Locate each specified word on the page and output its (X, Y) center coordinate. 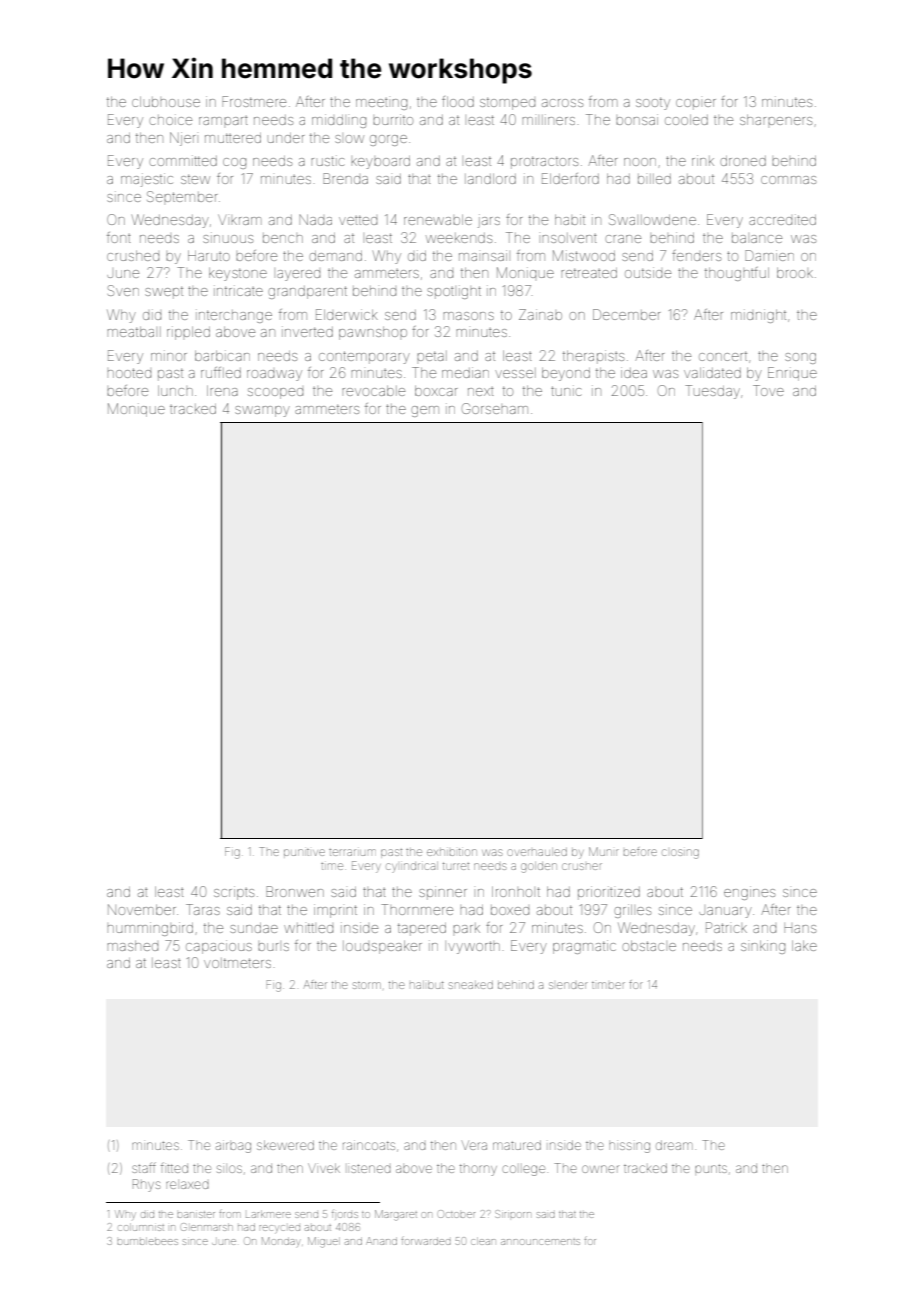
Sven (123, 290)
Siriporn (513, 1214)
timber (608, 985)
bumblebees (147, 1241)
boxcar (436, 391)
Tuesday (712, 392)
